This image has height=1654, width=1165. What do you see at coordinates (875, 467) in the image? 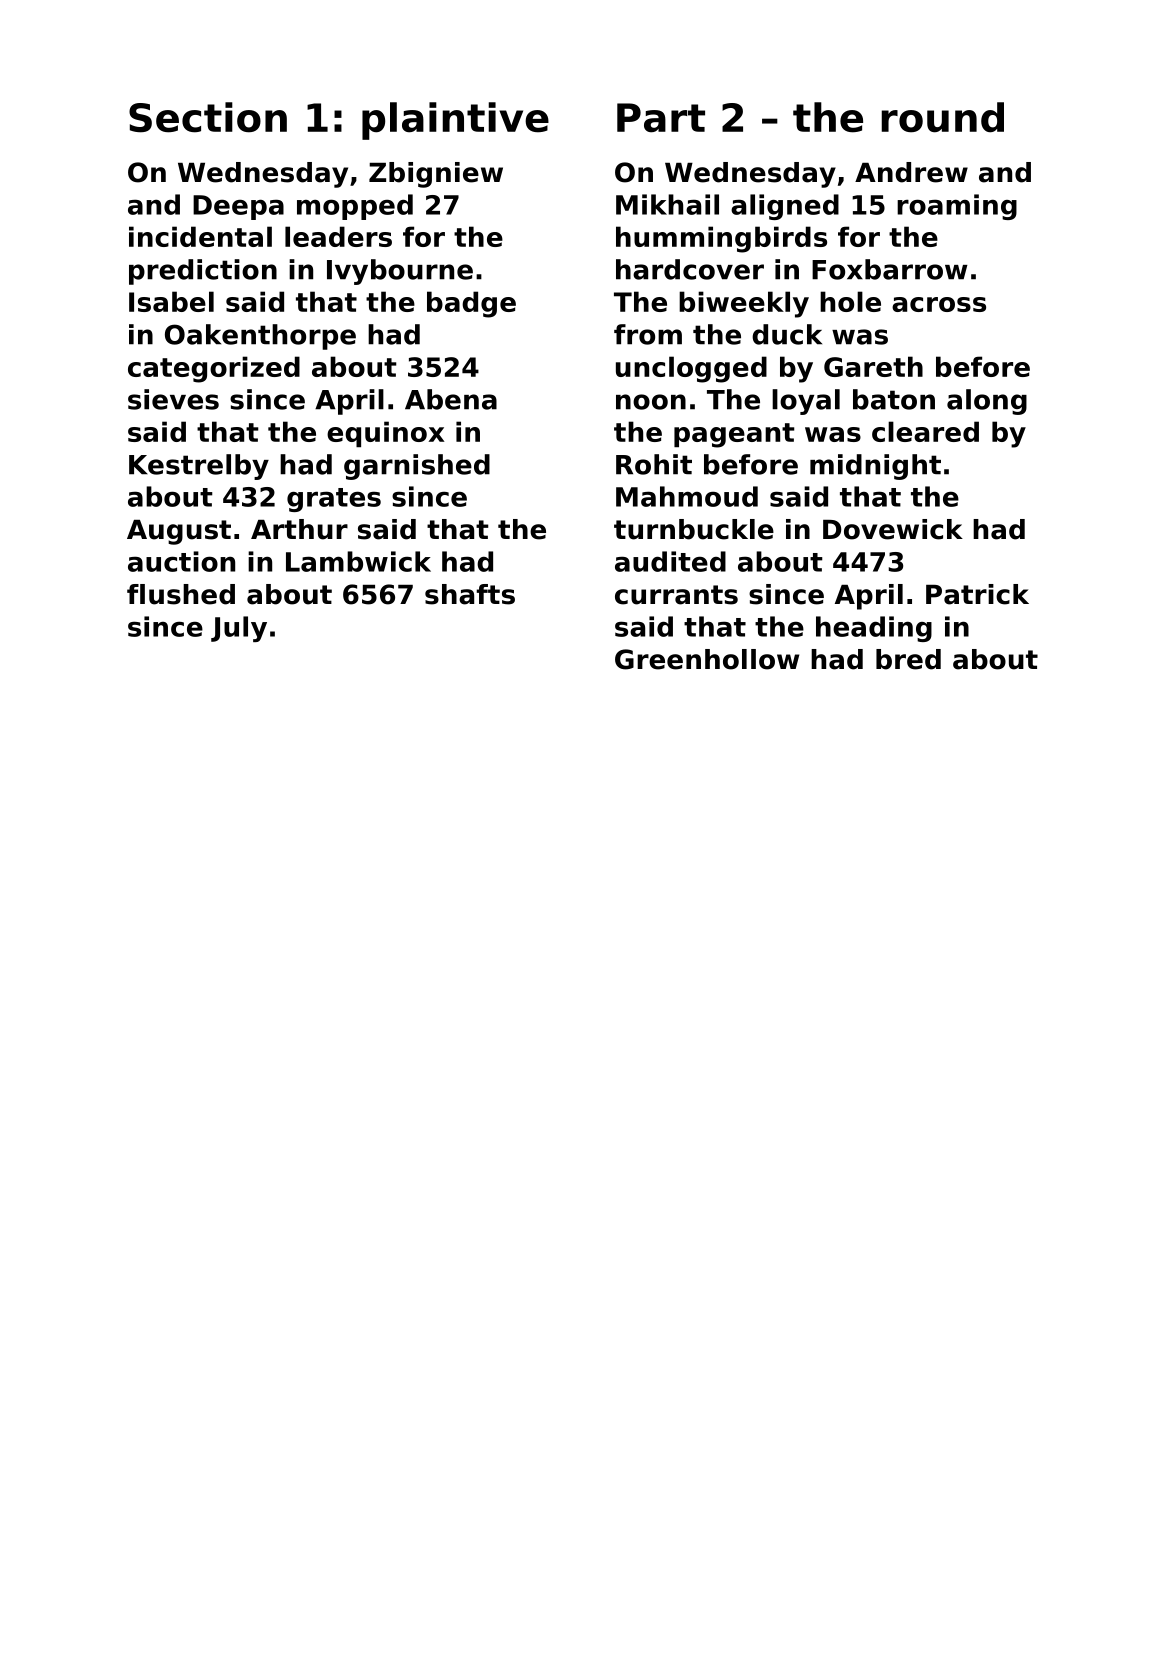
I see `midnight` at bounding box center [875, 467].
